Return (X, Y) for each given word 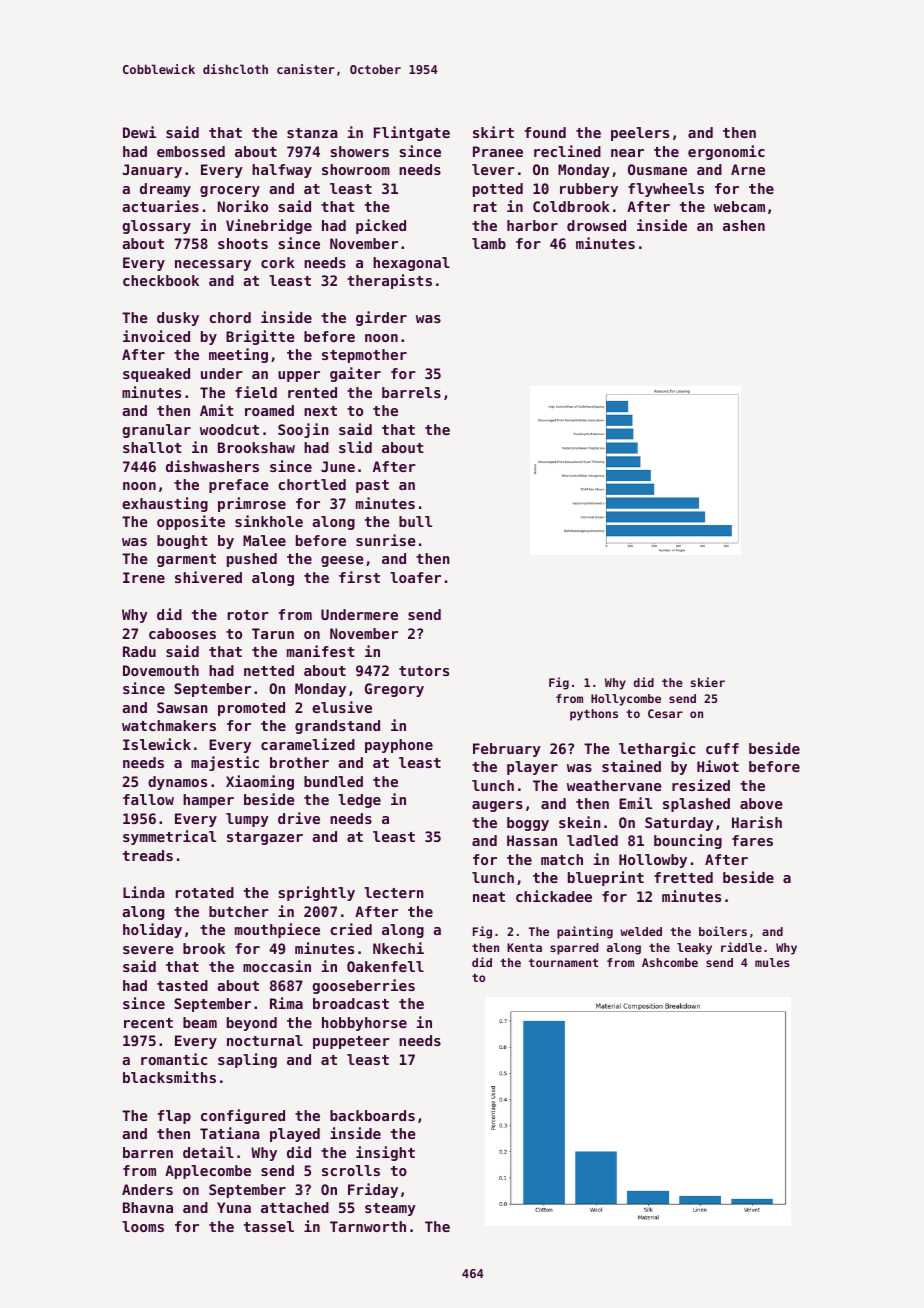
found (545, 132)
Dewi (139, 132)
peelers (640, 134)
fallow (148, 799)
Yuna (234, 1207)
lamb (489, 243)
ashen (744, 225)
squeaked (156, 375)
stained (631, 766)
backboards (372, 1115)
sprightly (316, 893)
